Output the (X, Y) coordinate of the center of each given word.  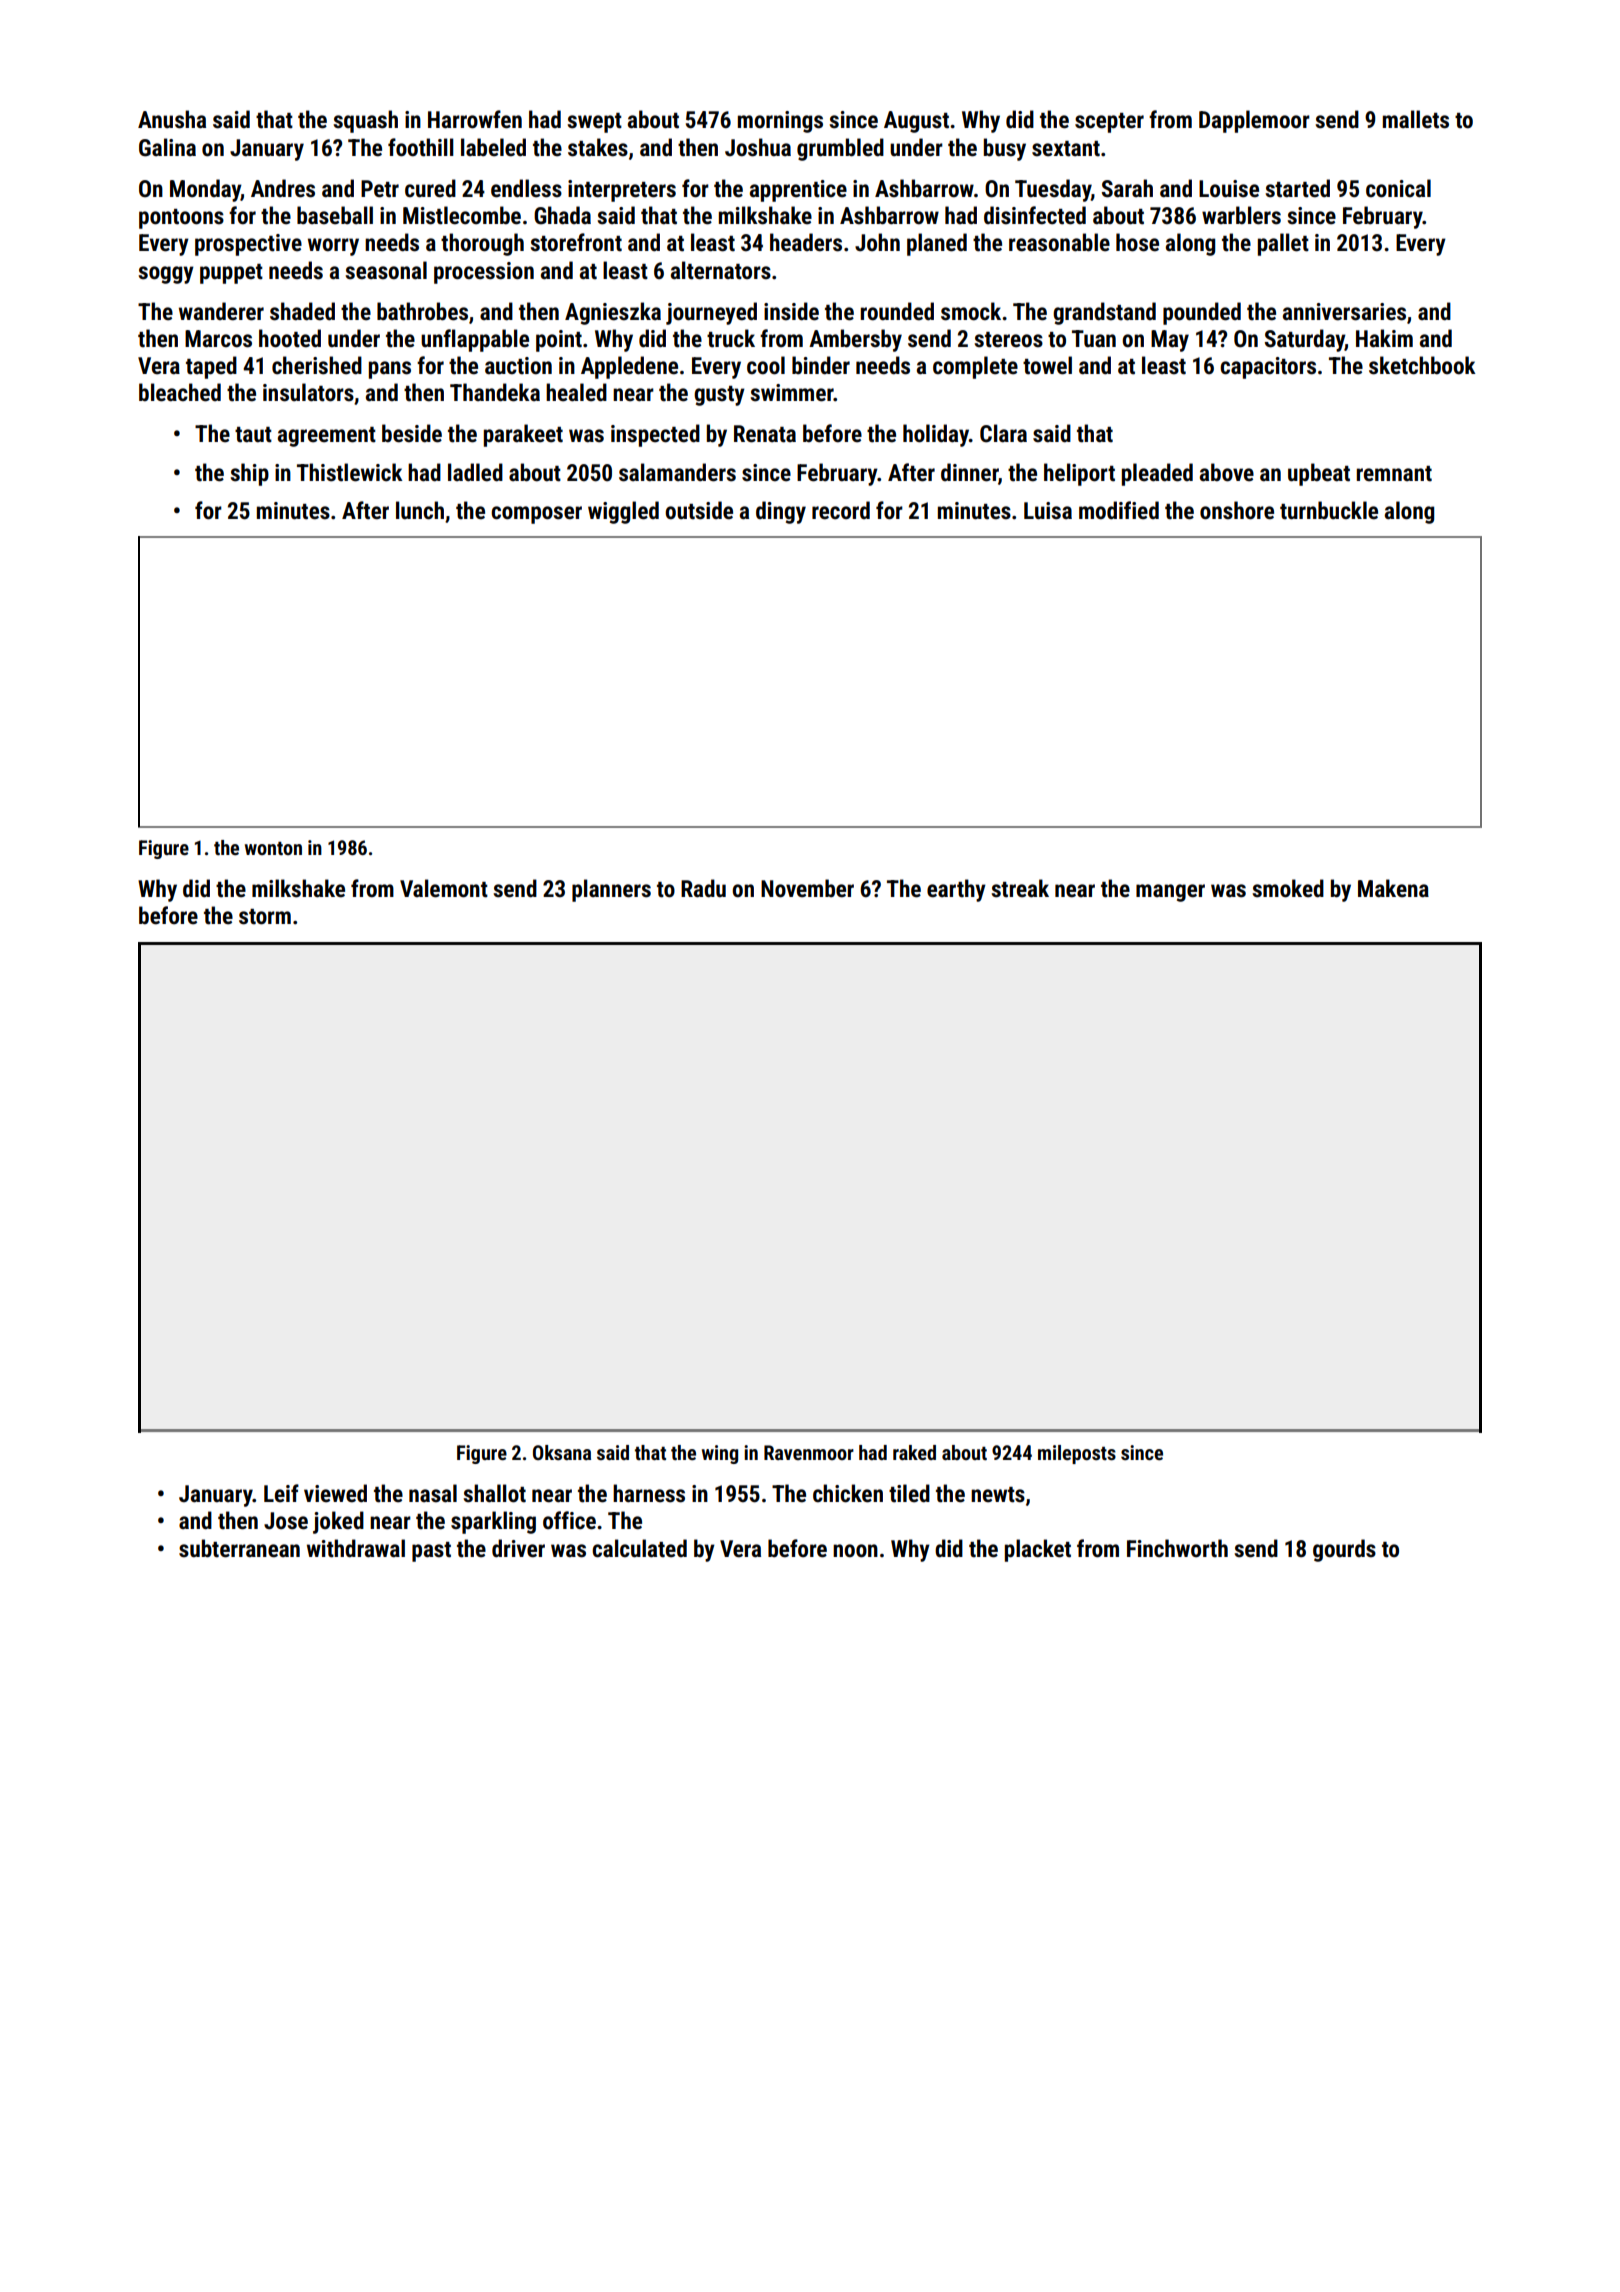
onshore (1237, 510)
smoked (1288, 888)
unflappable (475, 340)
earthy (956, 890)
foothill (421, 147)
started (1297, 188)
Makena (1393, 888)
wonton (273, 848)
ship (249, 474)
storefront (576, 242)
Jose (286, 1521)
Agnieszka (613, 313)
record (841, 510)
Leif (281, 1493)
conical (1398, 188)
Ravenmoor (809, 1452)
